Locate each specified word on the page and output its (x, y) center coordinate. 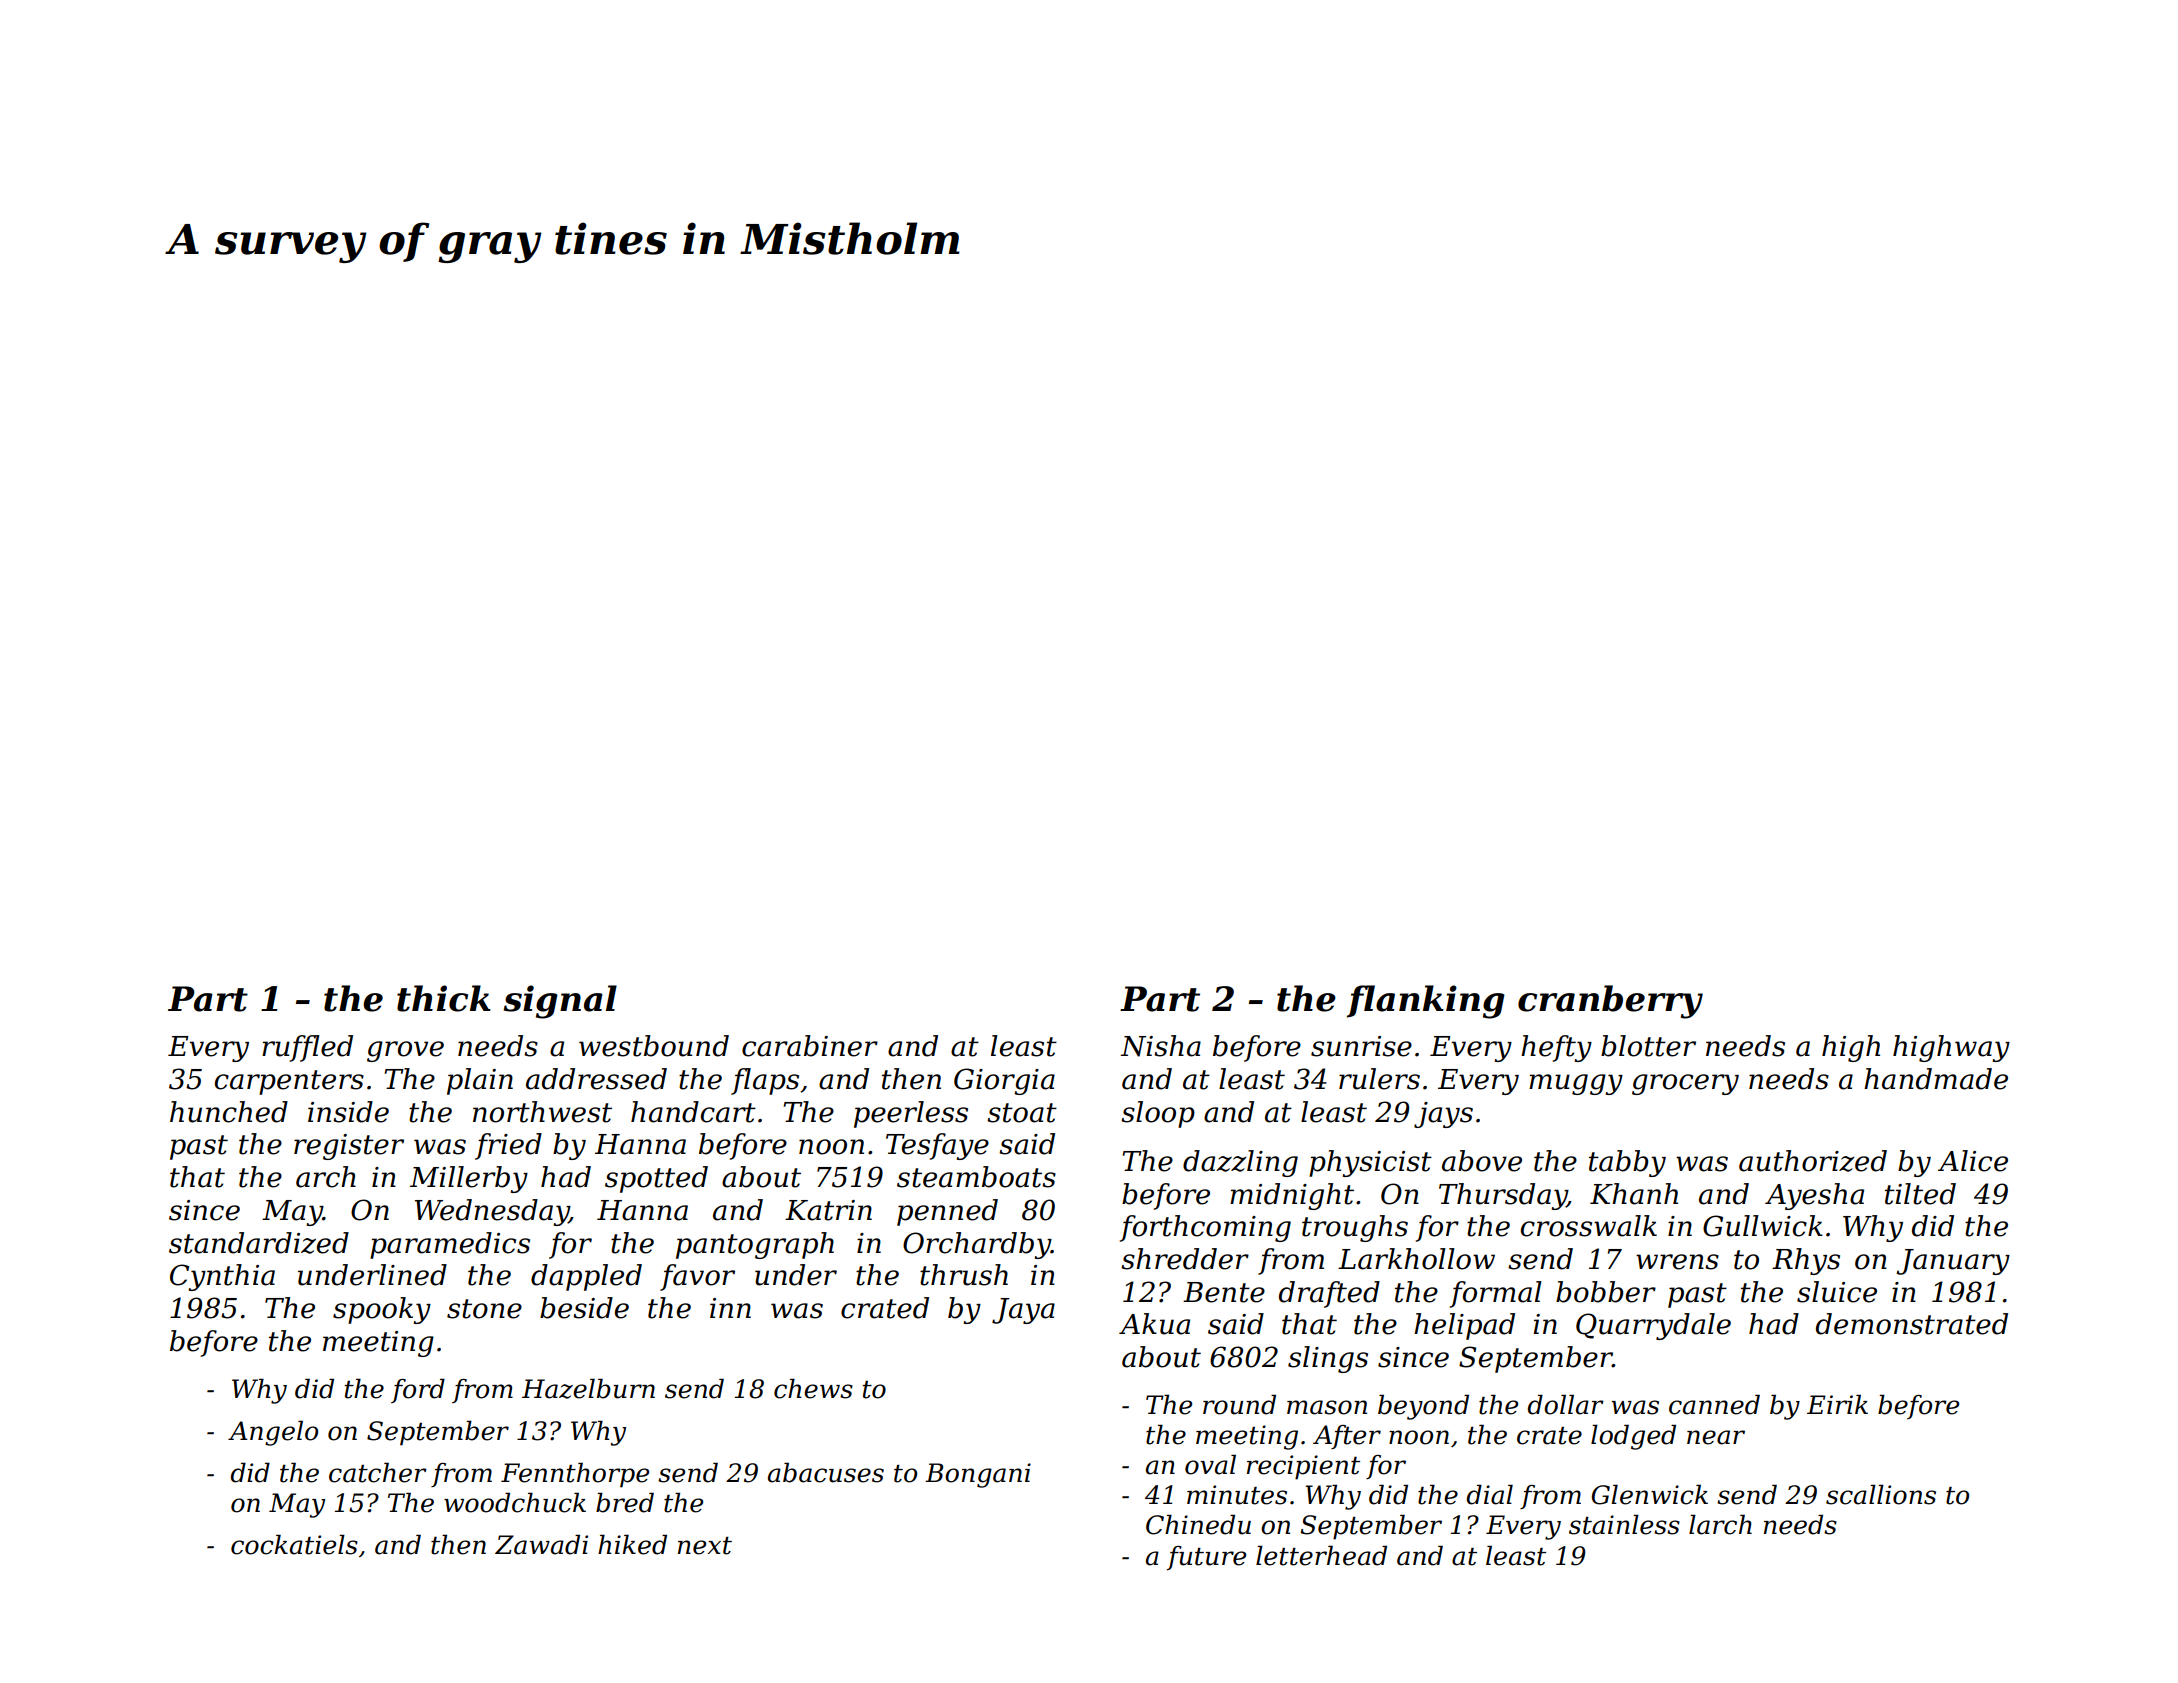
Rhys (1806, 1261)
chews (813, 1388)
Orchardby (977, 1245)
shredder (1185, 1259)
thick (444, 998)
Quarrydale (1653, 1326)
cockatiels (294, 1544)
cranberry (1610, 1002)
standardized (259, 1243)
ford (418, 1390)
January (1953, 1262)
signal (560, 1002)
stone (484, 1309)
